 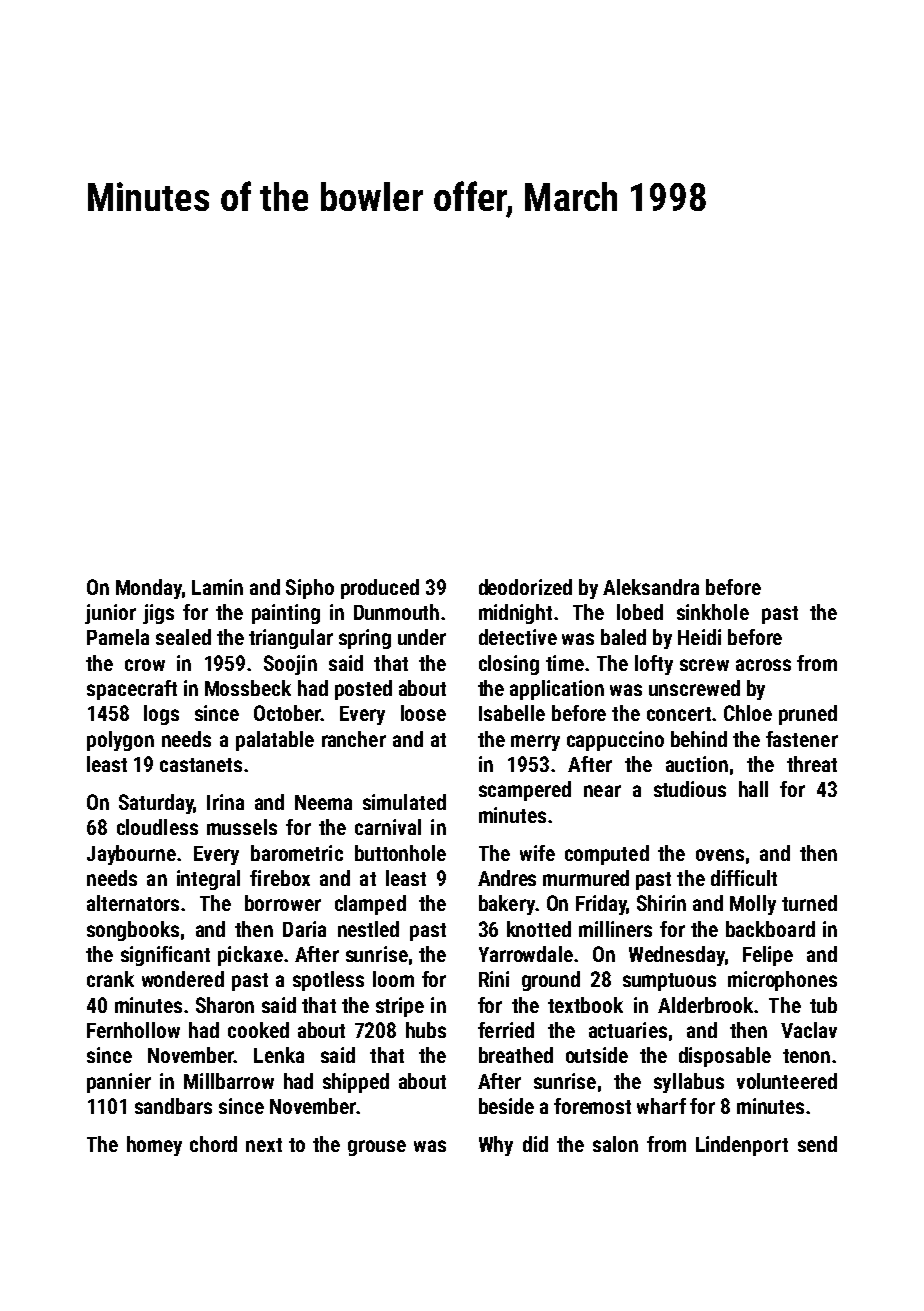 I want to click on did, so click(x=535, y=1144).
